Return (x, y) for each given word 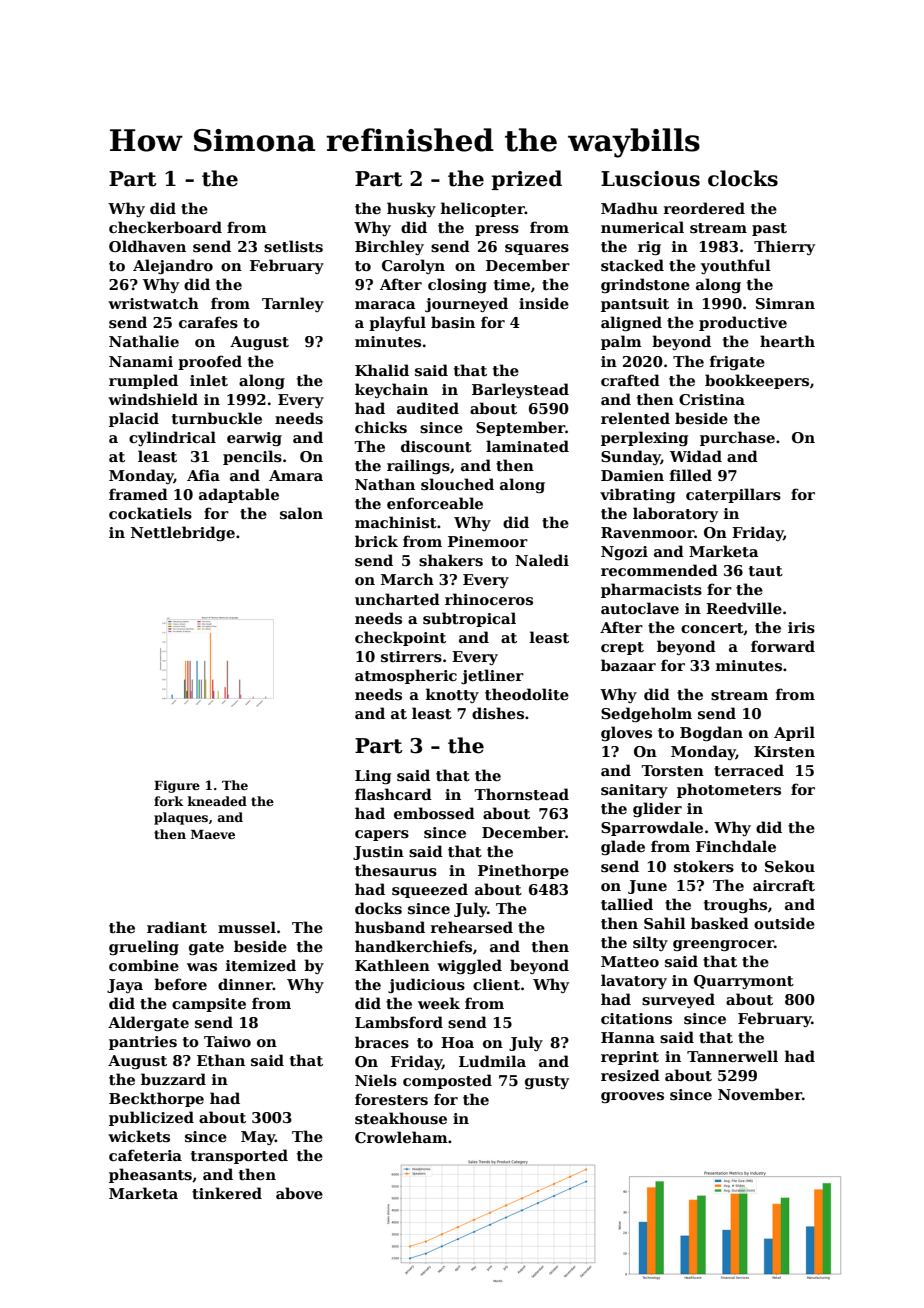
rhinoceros (489, 599)
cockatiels (150, 513)
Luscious (650, 179)
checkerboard (165, 227)
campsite (209, 1005)
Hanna (628, 1037)
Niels (376, 1080)
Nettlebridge (183, 533)
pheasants (150, 1175)
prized (526, 180)
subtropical (469, 619)
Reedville (744, 608)
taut (766, 571)
